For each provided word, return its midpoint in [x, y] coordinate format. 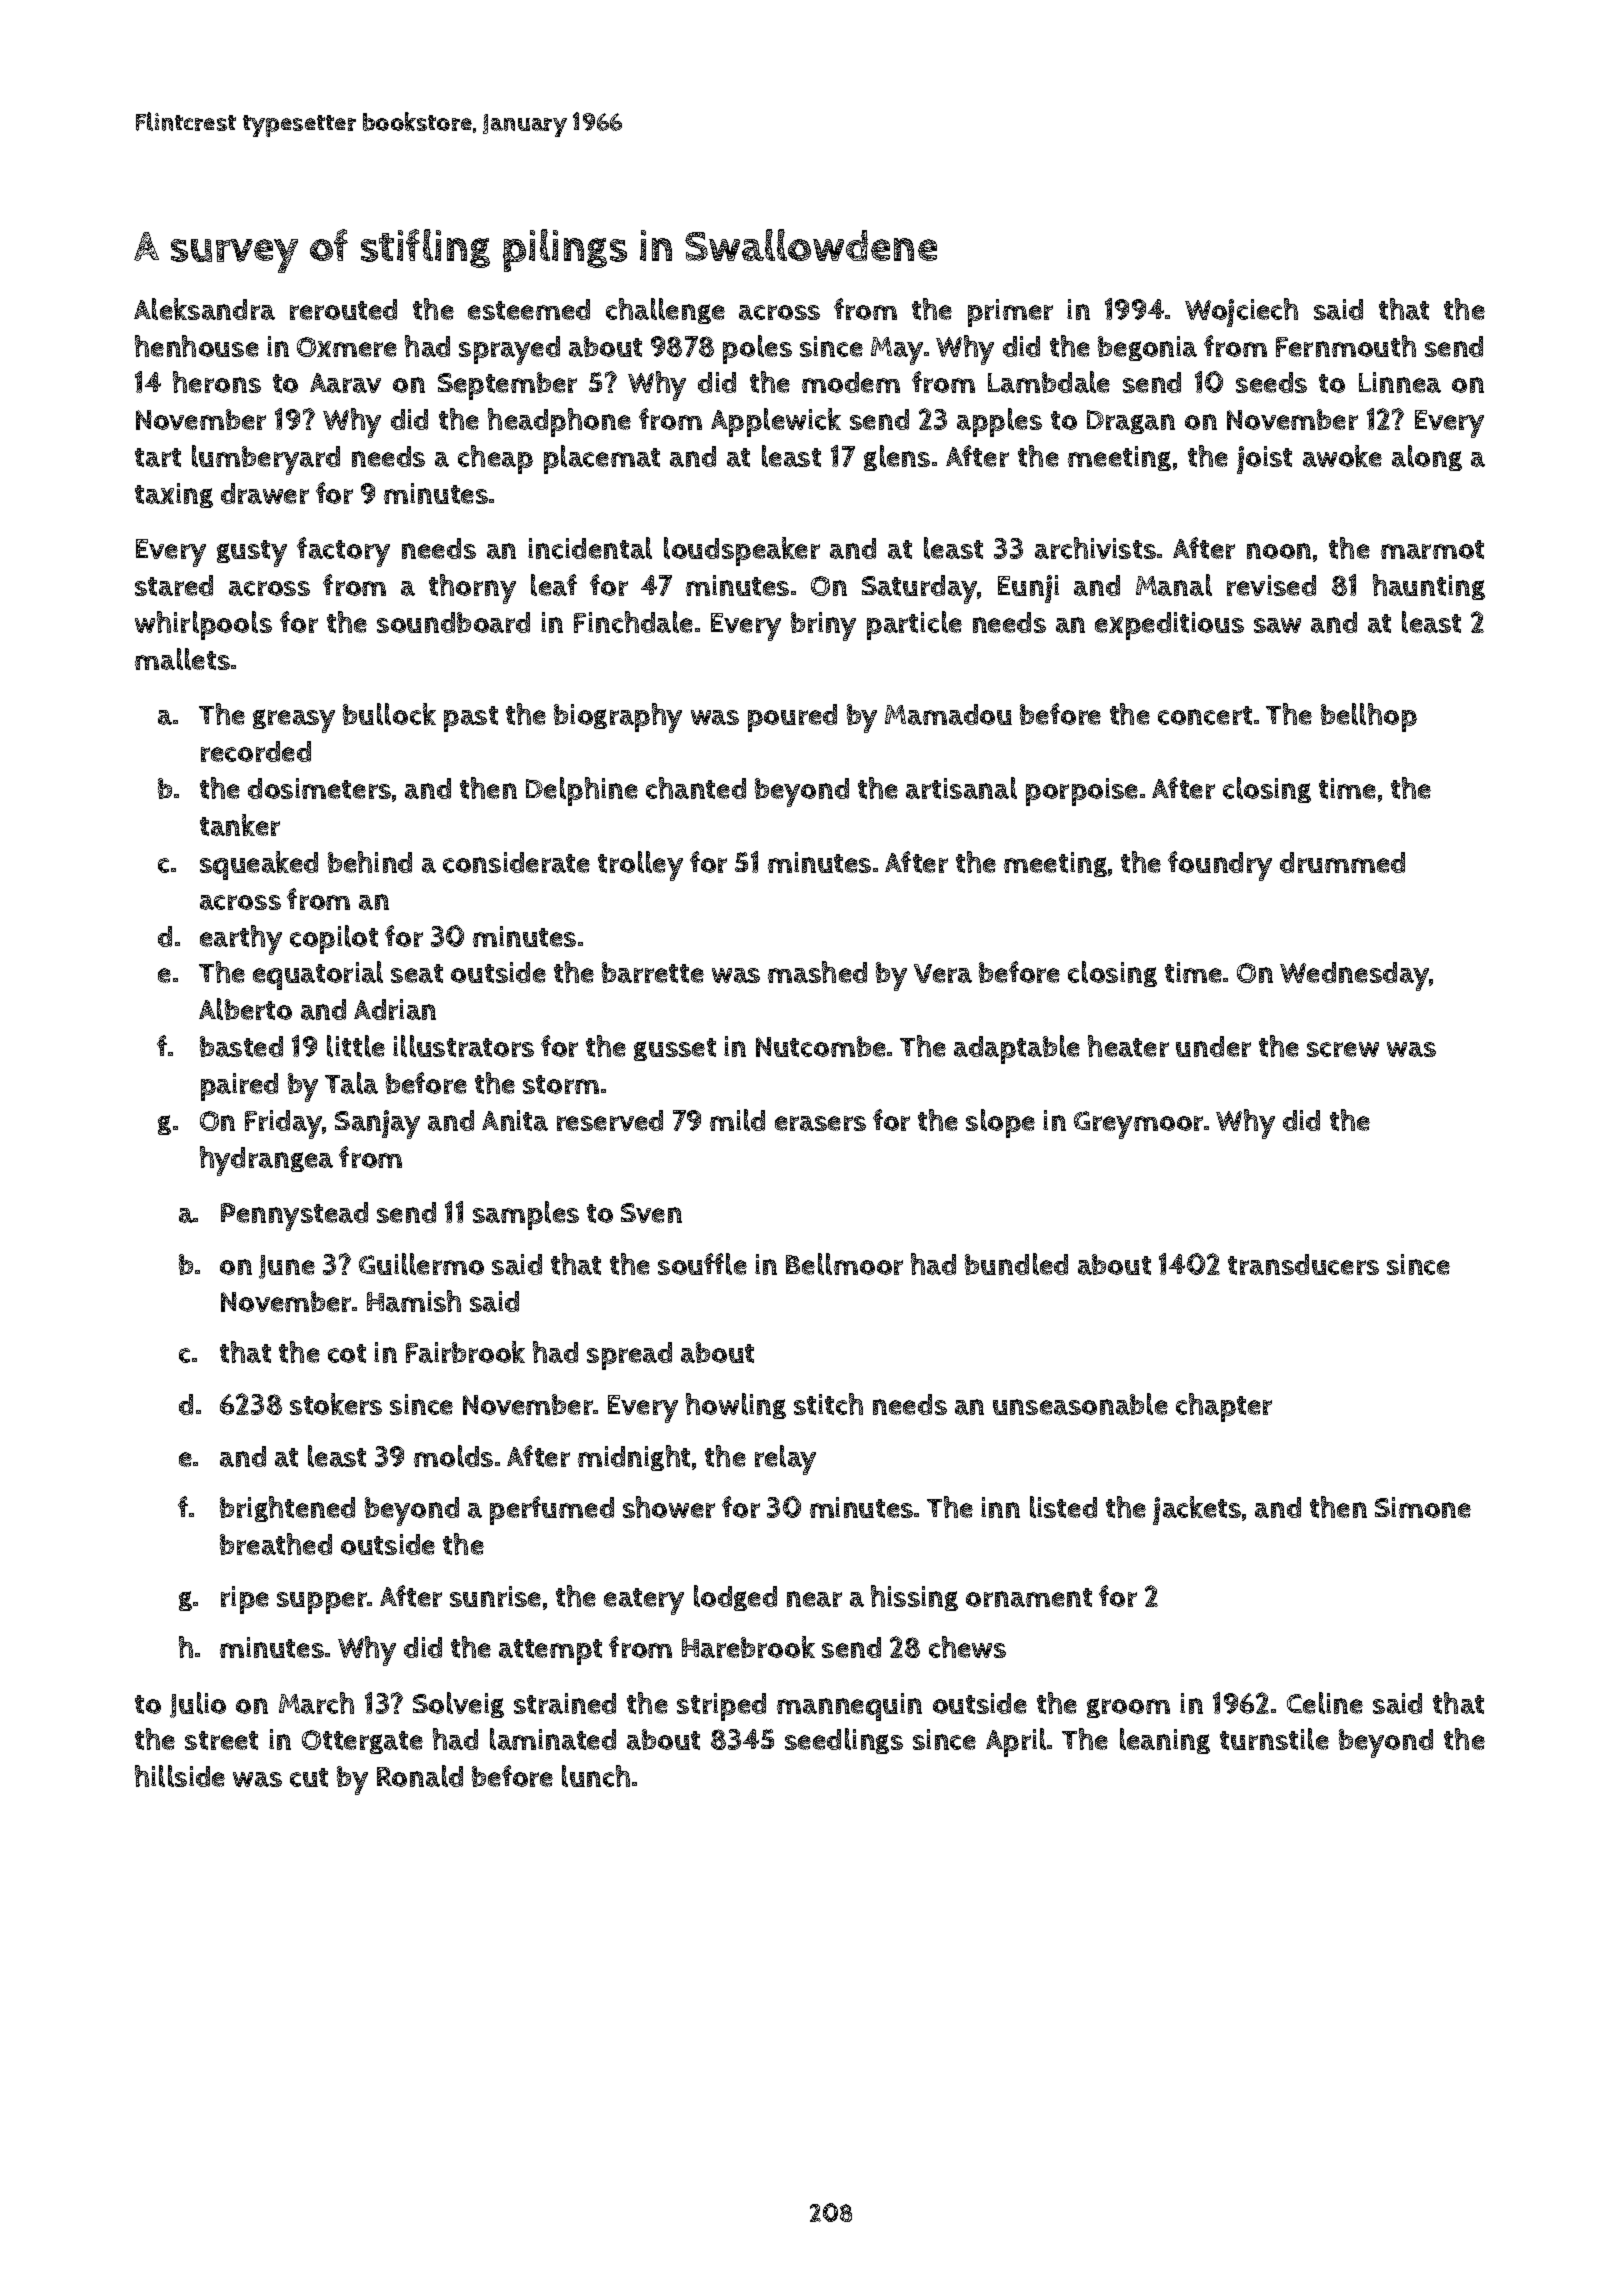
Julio [198, 1705]
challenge [665, 311]
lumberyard [266, 460]
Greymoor [1138, 1125]
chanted [696, 788]
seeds [1271, 382]
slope [1000, 1123]
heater [1128, 1046]
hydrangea [266, 1161]
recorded [256, 751]
